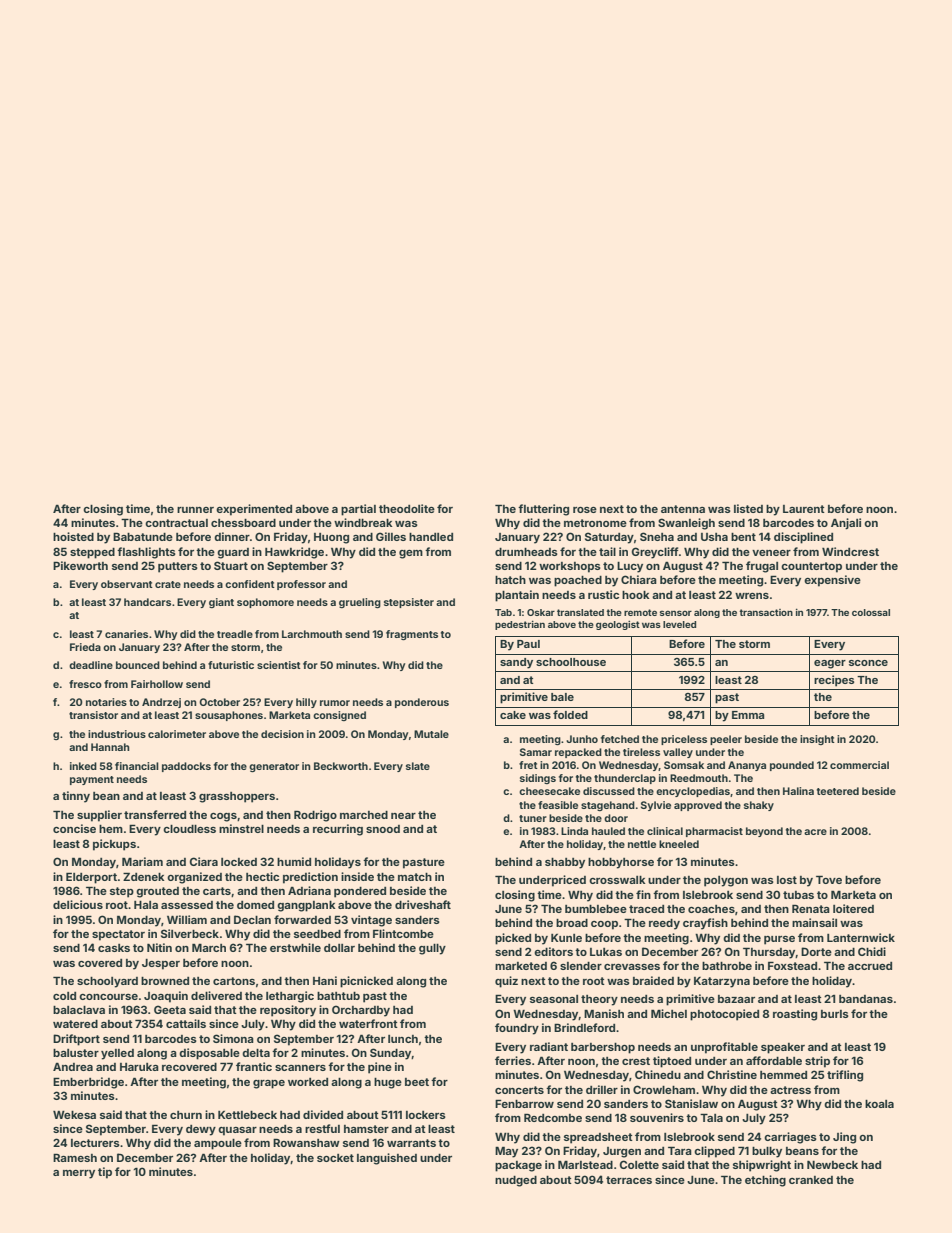 Image resolution: width=952 pixels, height=1233 pixels. Describe the element at coordinates (161, 703) in the screenshot. I see `Andrzej` at that location.
